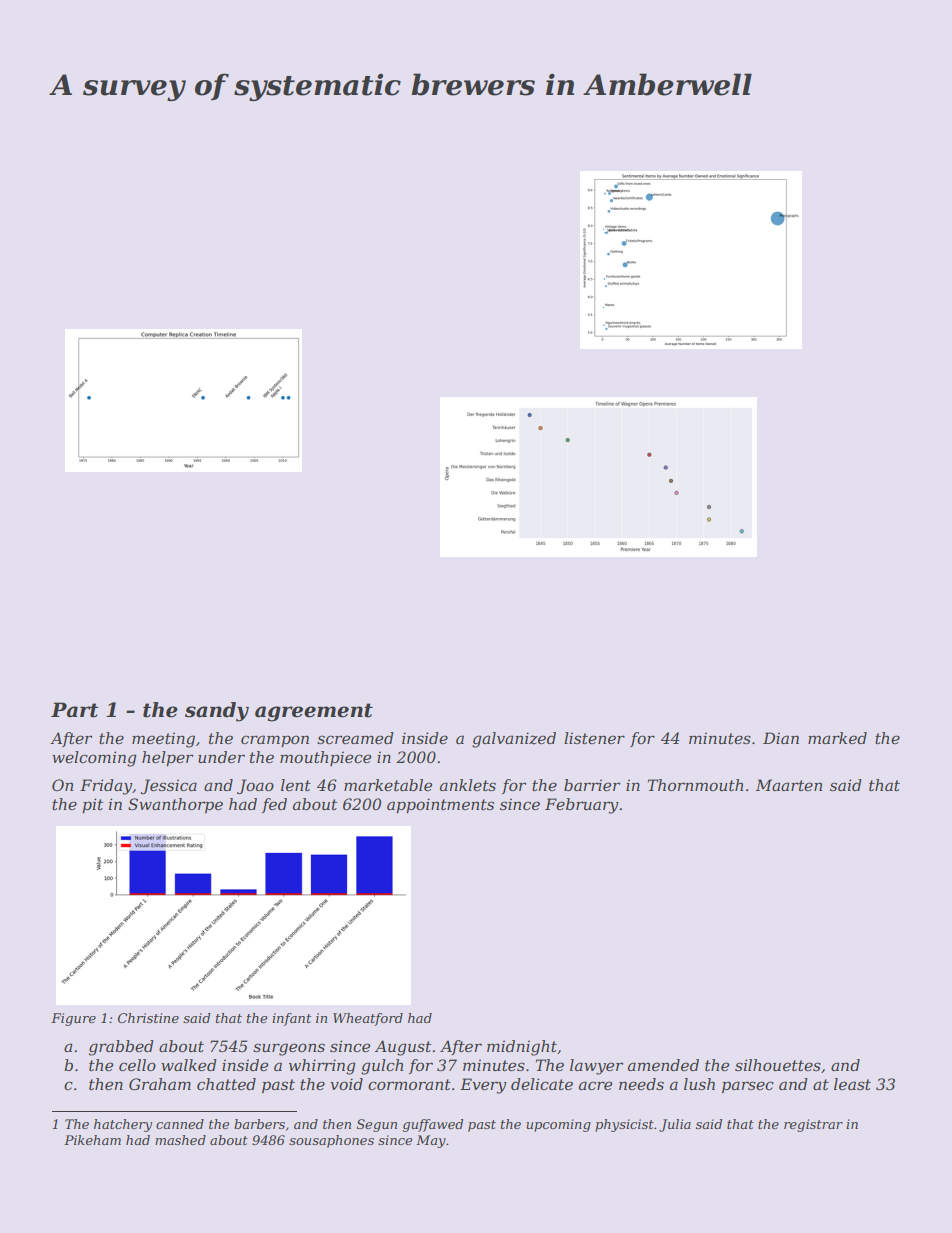  What do you see at coordinates (514, 740) in the page?
I see `galvanized` at bounding box center [514, 740].
